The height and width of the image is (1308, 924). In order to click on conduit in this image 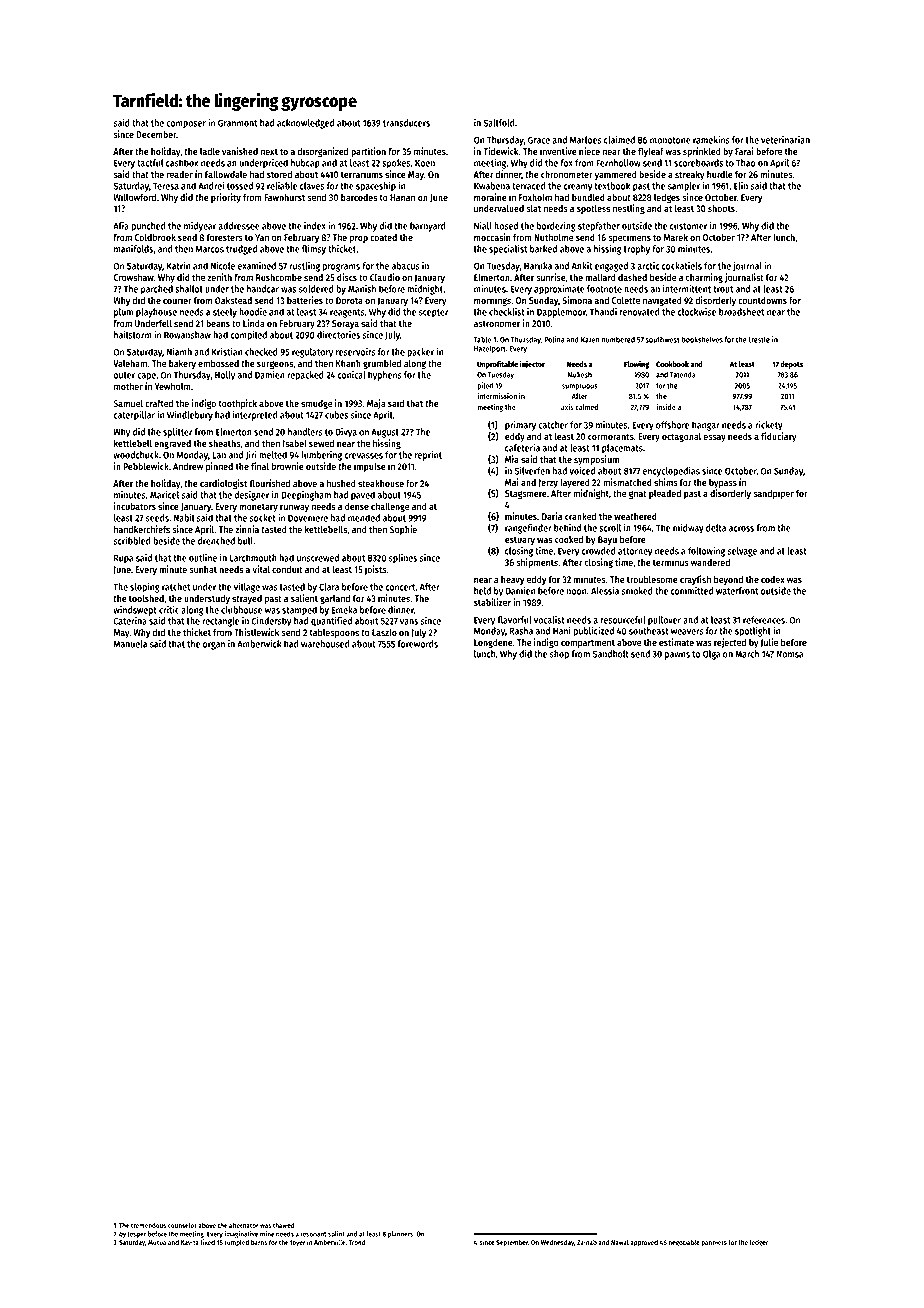, I will do `click(287, 569)`.
